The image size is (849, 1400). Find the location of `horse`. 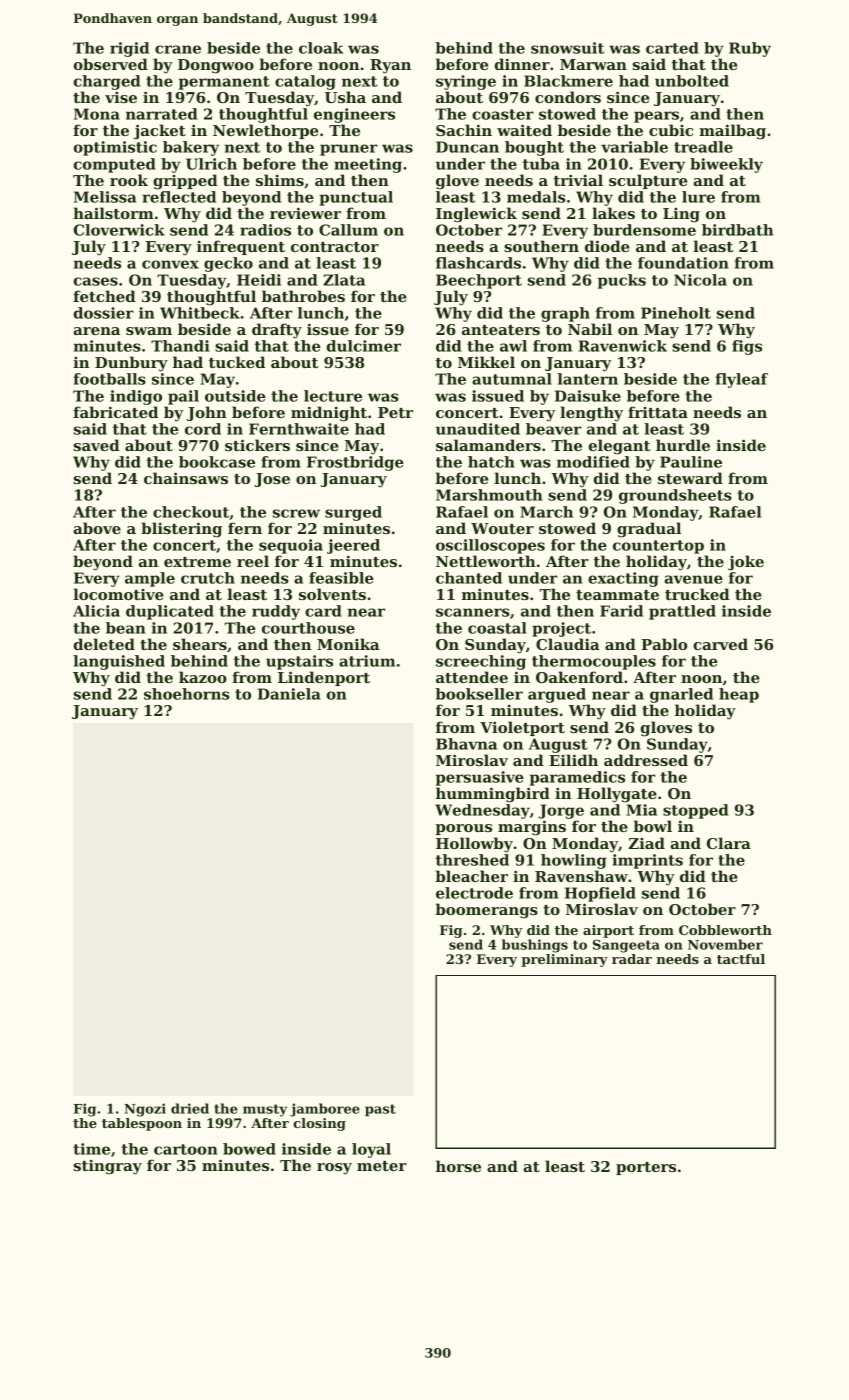

horse is located at coordinates (458, 1166).
